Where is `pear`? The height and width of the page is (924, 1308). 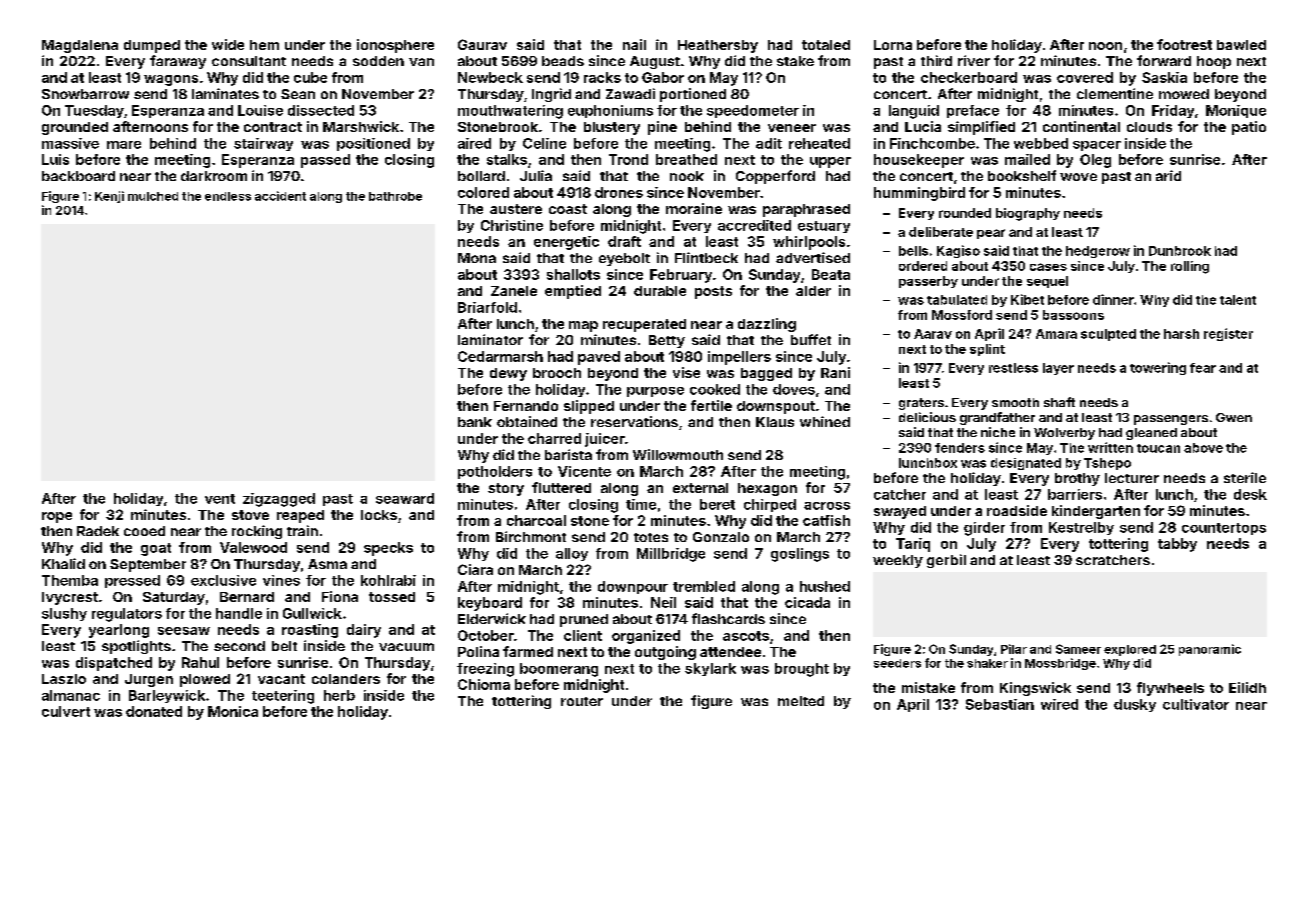 pear is located at coordinates (991, 234).
